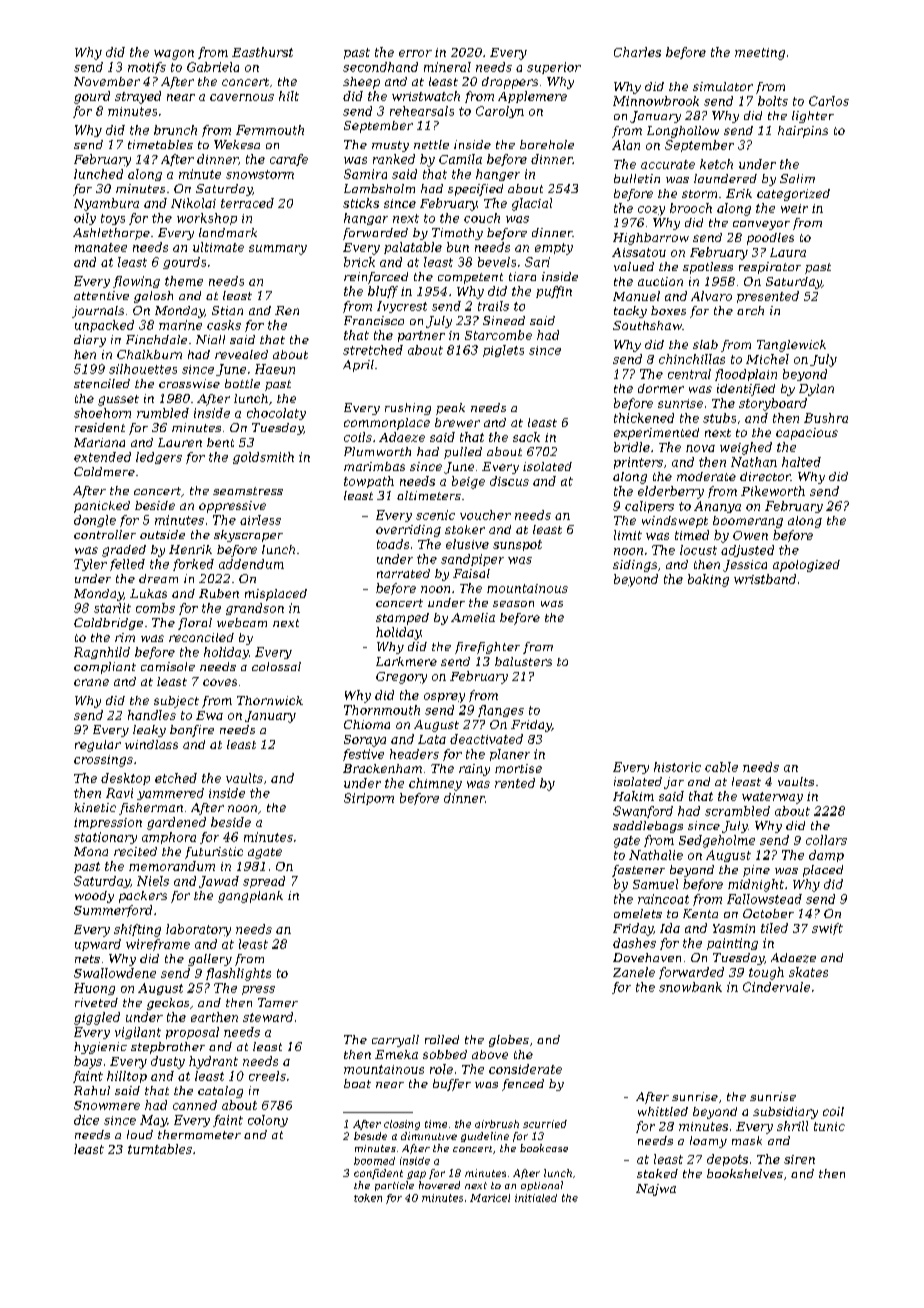 The image size is (924, 1308). What do you see at coordinates (441, 1069) in the page?
I see `role` at bounding box center [441, 1069].
